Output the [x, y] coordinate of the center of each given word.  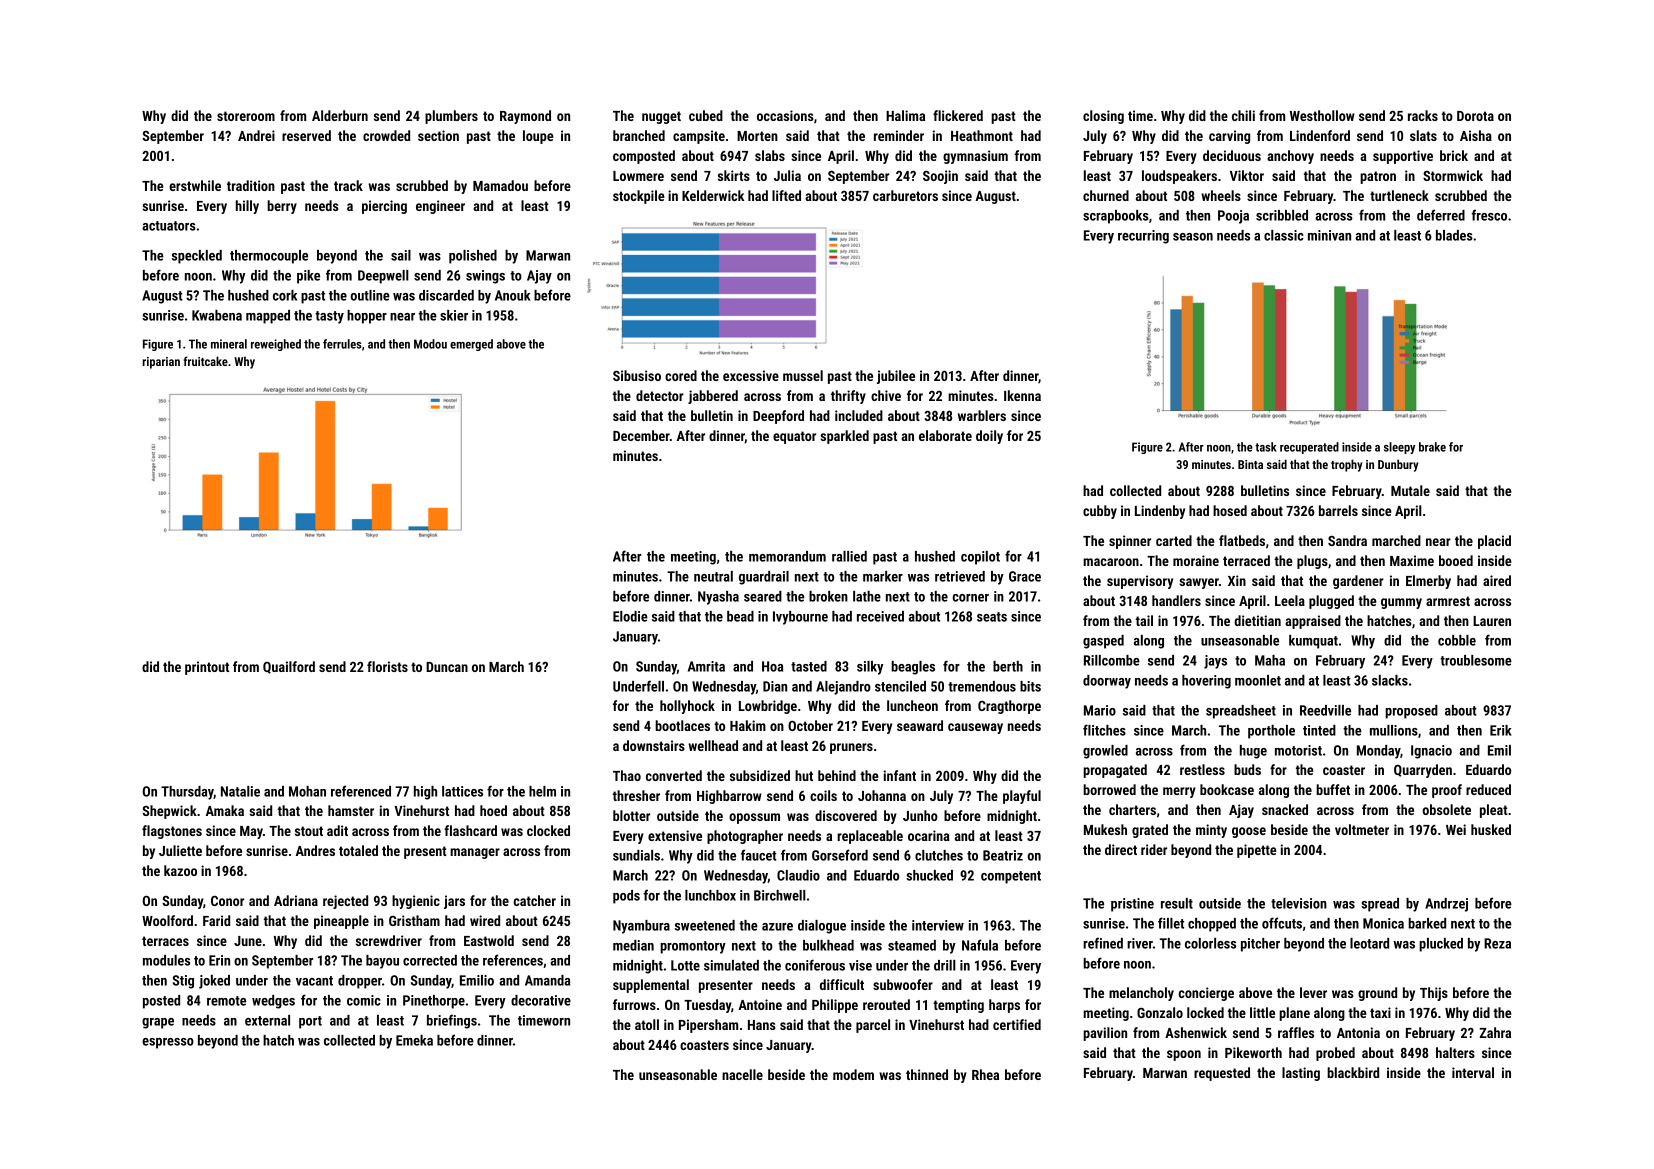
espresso [168, 1043]
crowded [386, 135]
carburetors [905, 195]
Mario [1100, 710]
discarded [446, 295]
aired [1497, 580]
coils [823, 795]
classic [1284, 235]
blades [1454, 235]
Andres [315, 850]
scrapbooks [1116, 217]
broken [828, 596]
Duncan [447, 667]
